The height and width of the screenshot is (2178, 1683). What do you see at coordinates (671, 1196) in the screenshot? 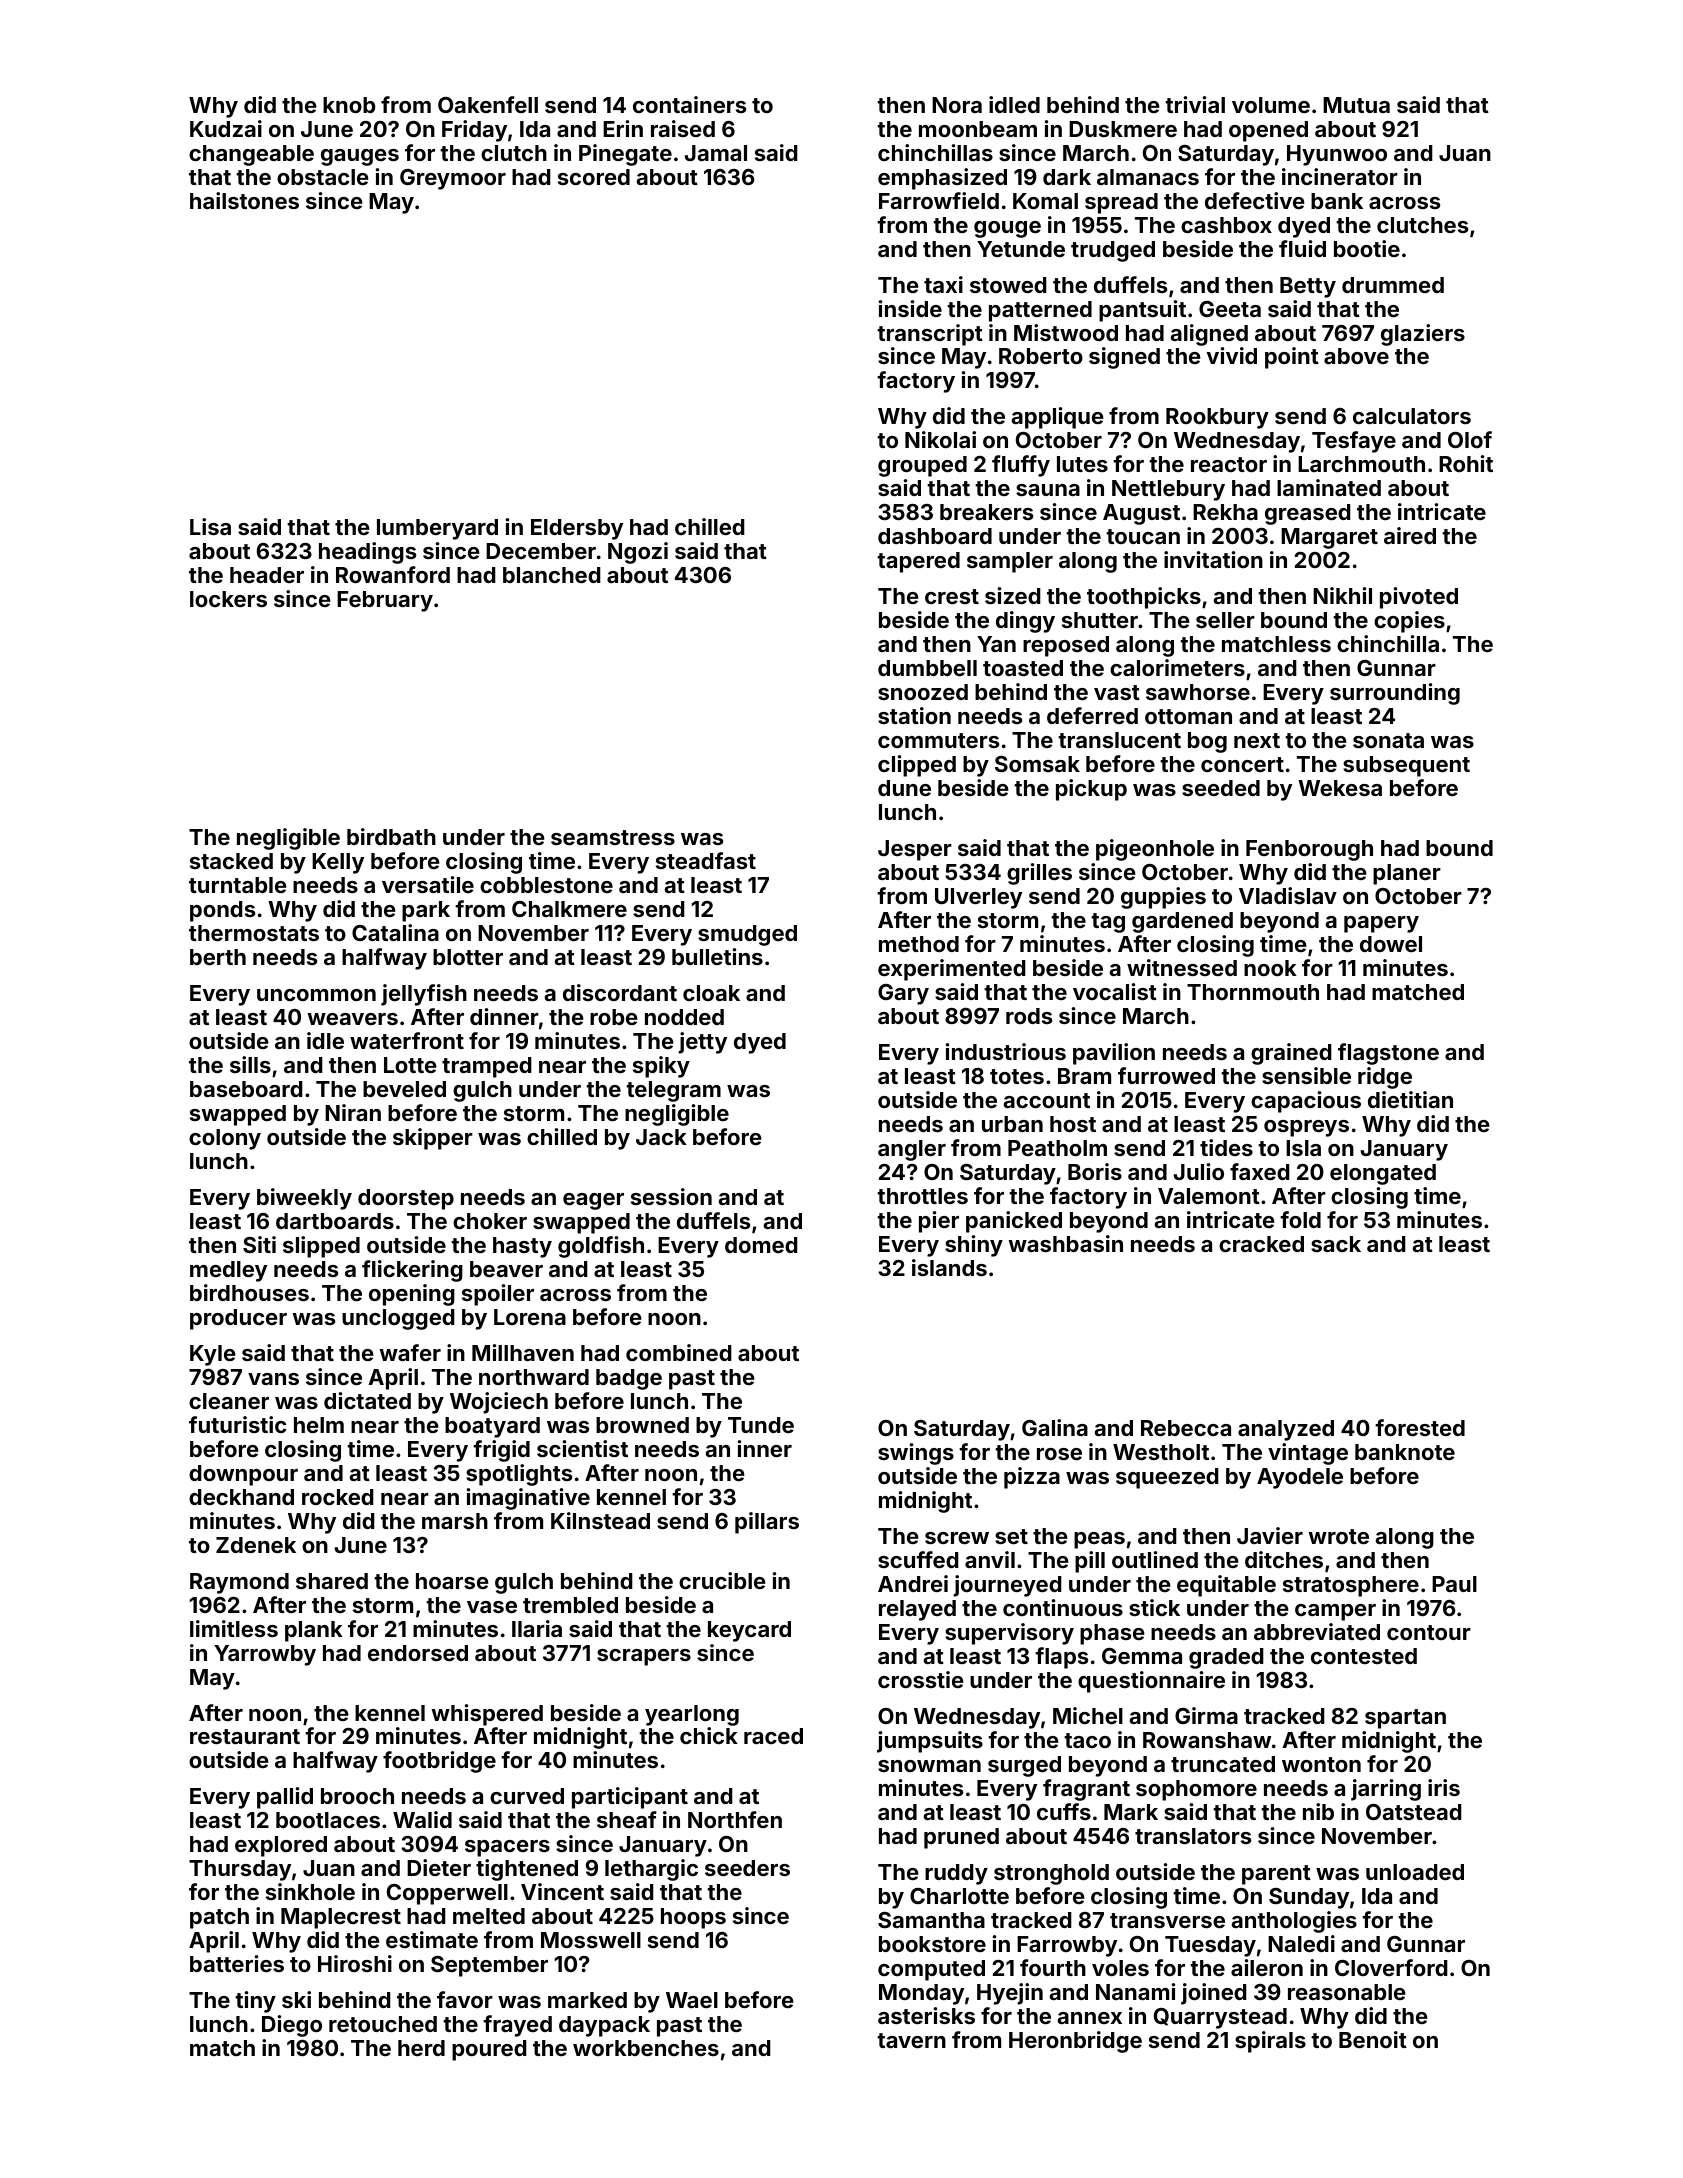
I see `session` at bounding box center [671, 1196].
